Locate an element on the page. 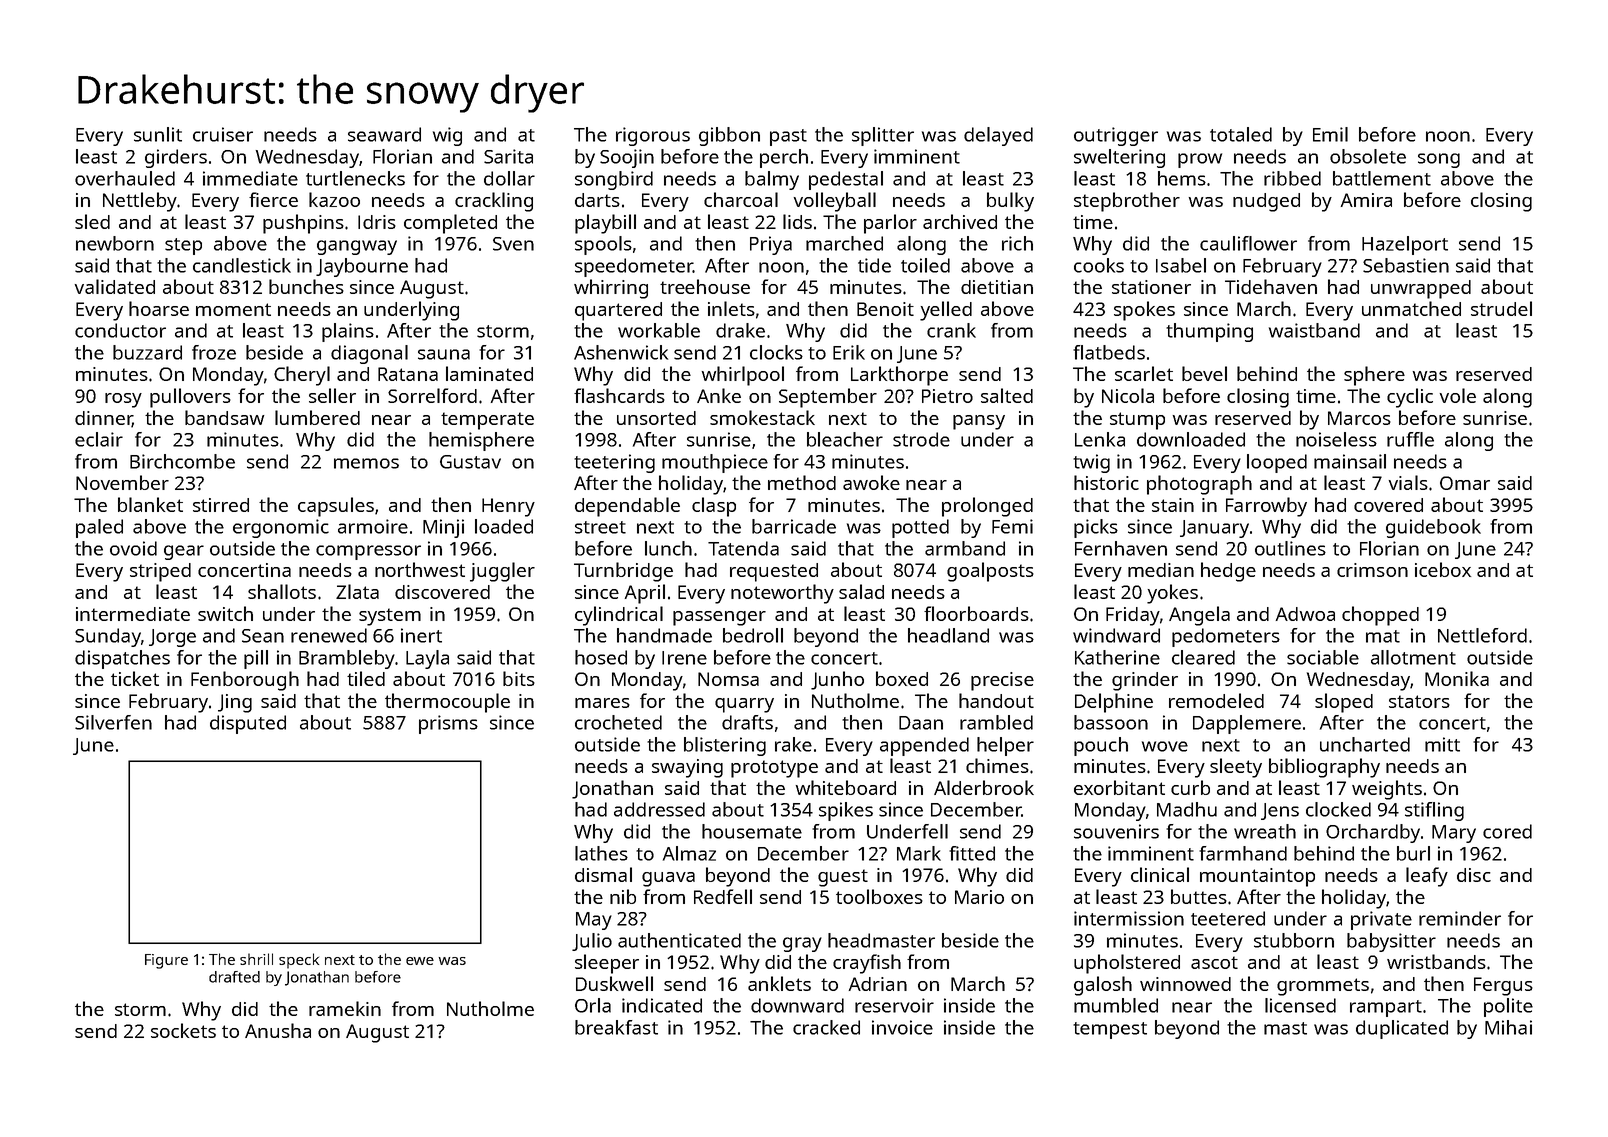  cooks is located at coordinates (1099, 265).
